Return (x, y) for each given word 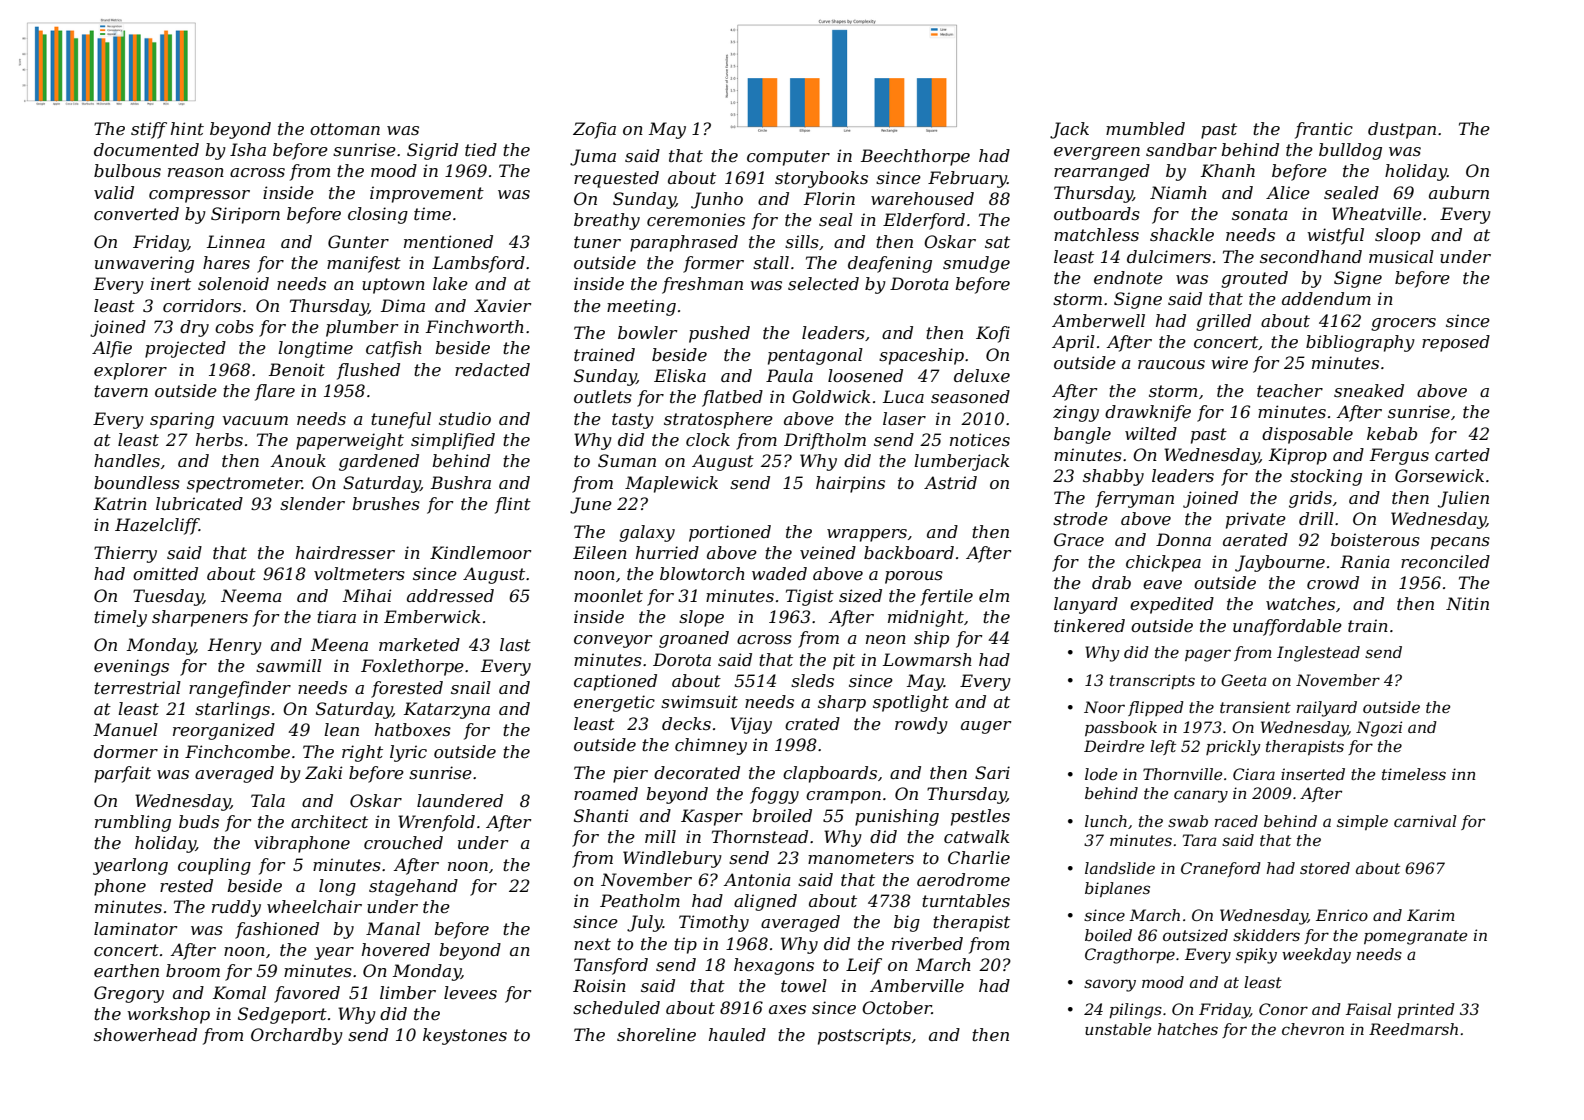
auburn (1459, 192)
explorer (130, 371)
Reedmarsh (1413, 1029)
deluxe (982, 375)
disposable (1307, 435)
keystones (465, 1036)
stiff (149, 130)
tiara (336, 616)
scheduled (616, 1007)
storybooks (821, 179)
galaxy (647, 533)
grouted (1254, 279)
